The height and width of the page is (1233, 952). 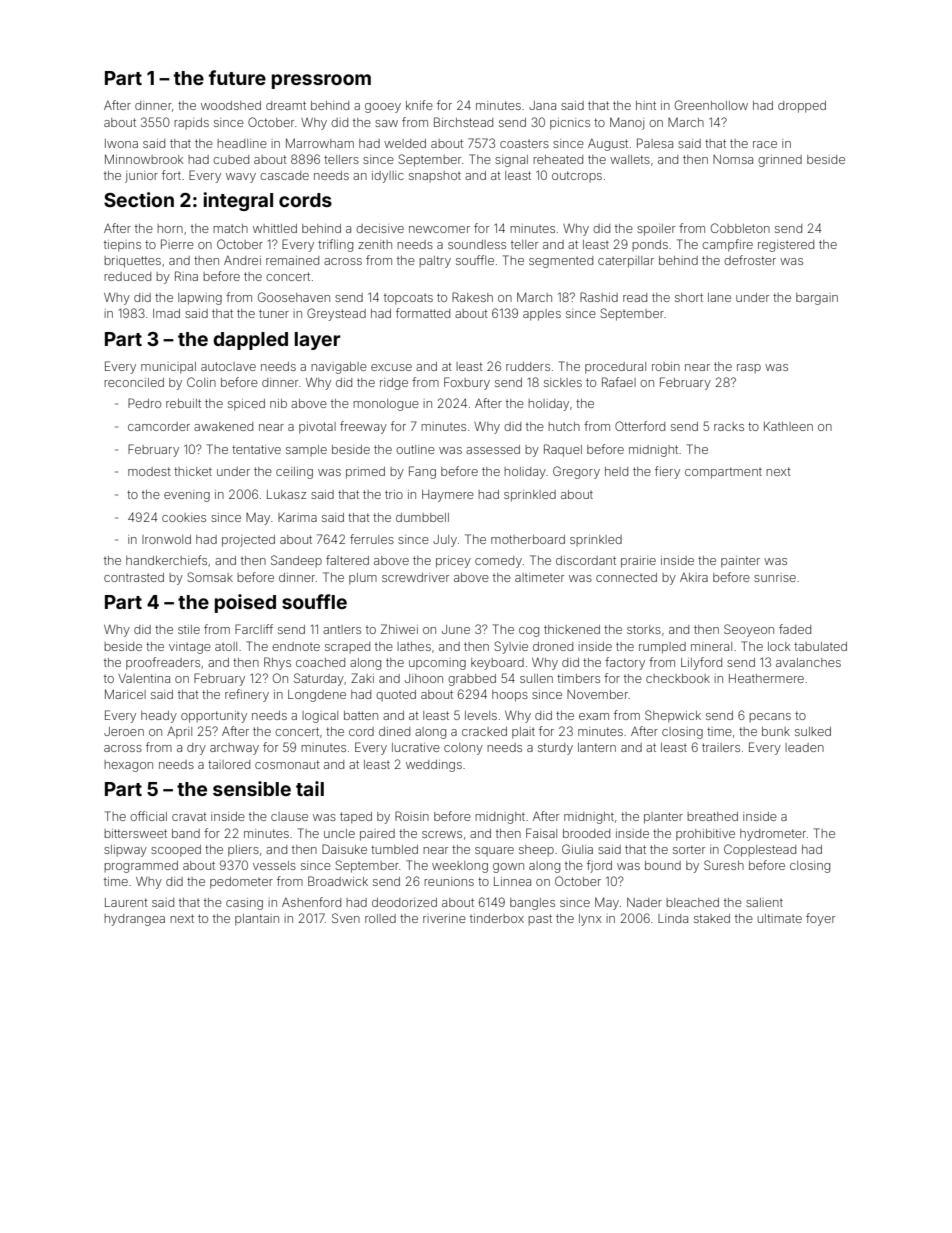 What do you see at coordinates (760, 850) in the page?
I see `Copplestead` at bounding box center [760, 850].
